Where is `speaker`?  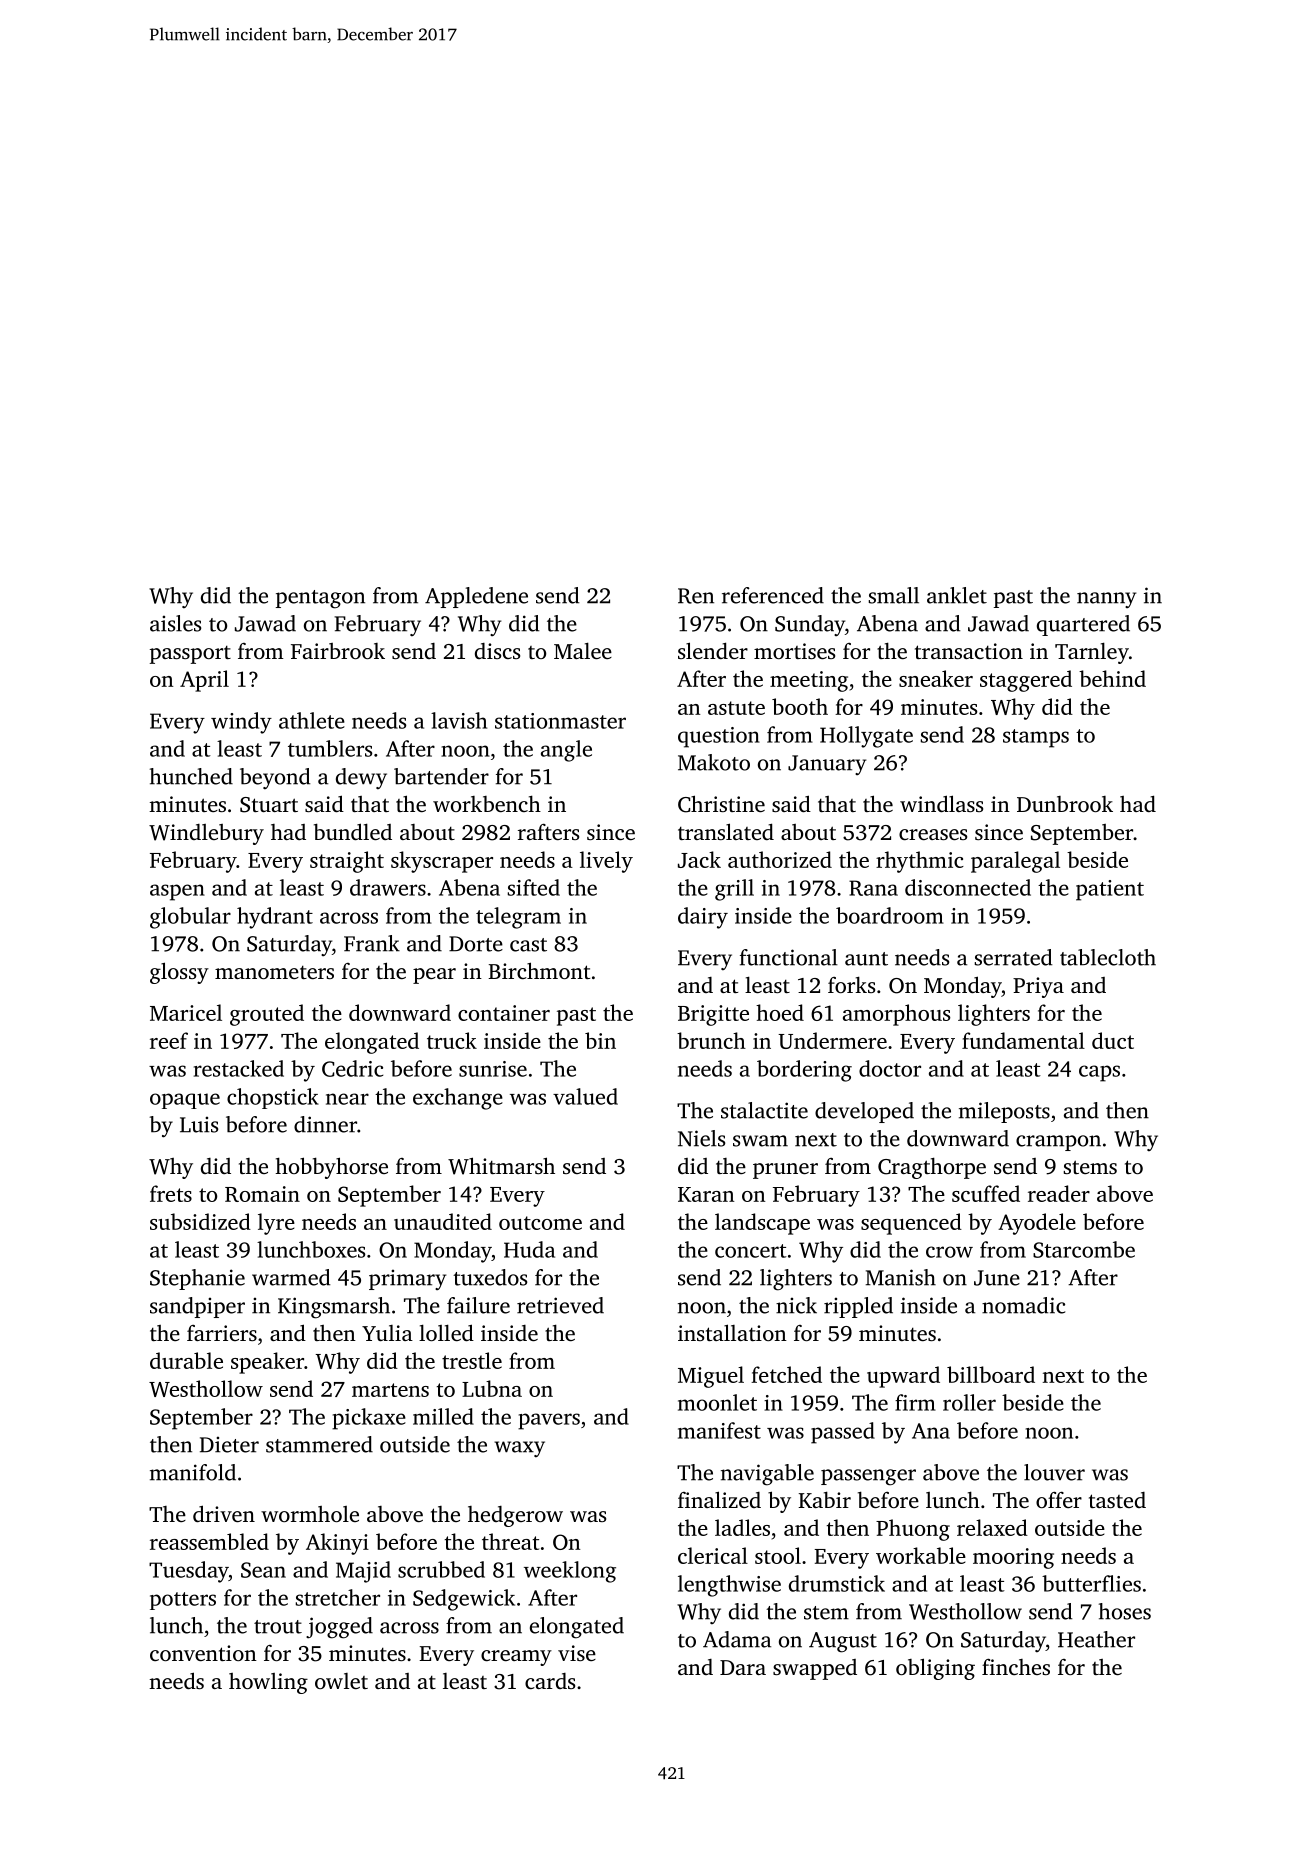
speaker is located at coordinates (267, 1363).
